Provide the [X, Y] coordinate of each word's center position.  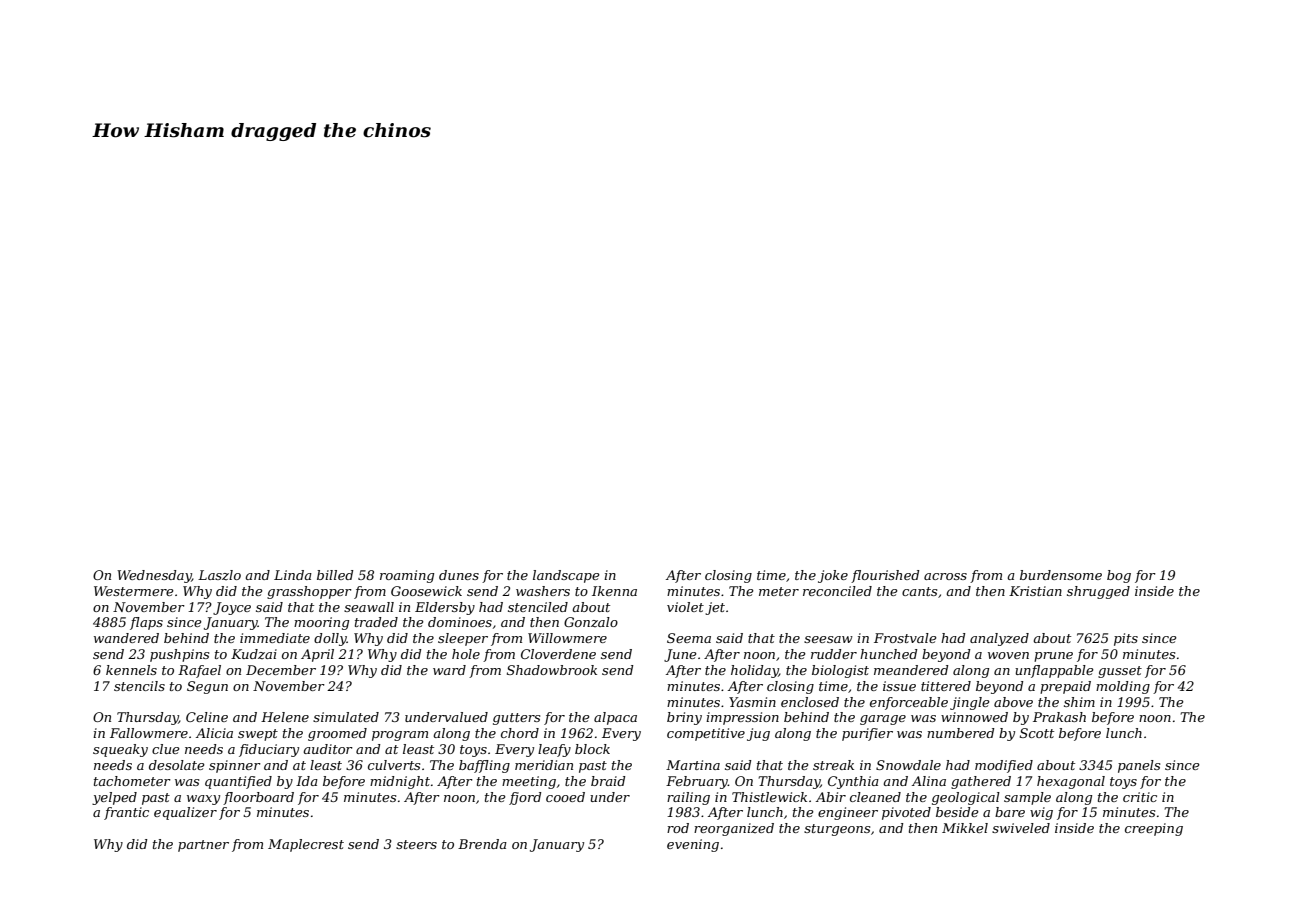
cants [919, 591]
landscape [566, 576]
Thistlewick [769, 797]
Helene [285, 717]
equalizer [185, 813]
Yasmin [752, 702]
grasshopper [309, 592]
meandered [911, 670]
